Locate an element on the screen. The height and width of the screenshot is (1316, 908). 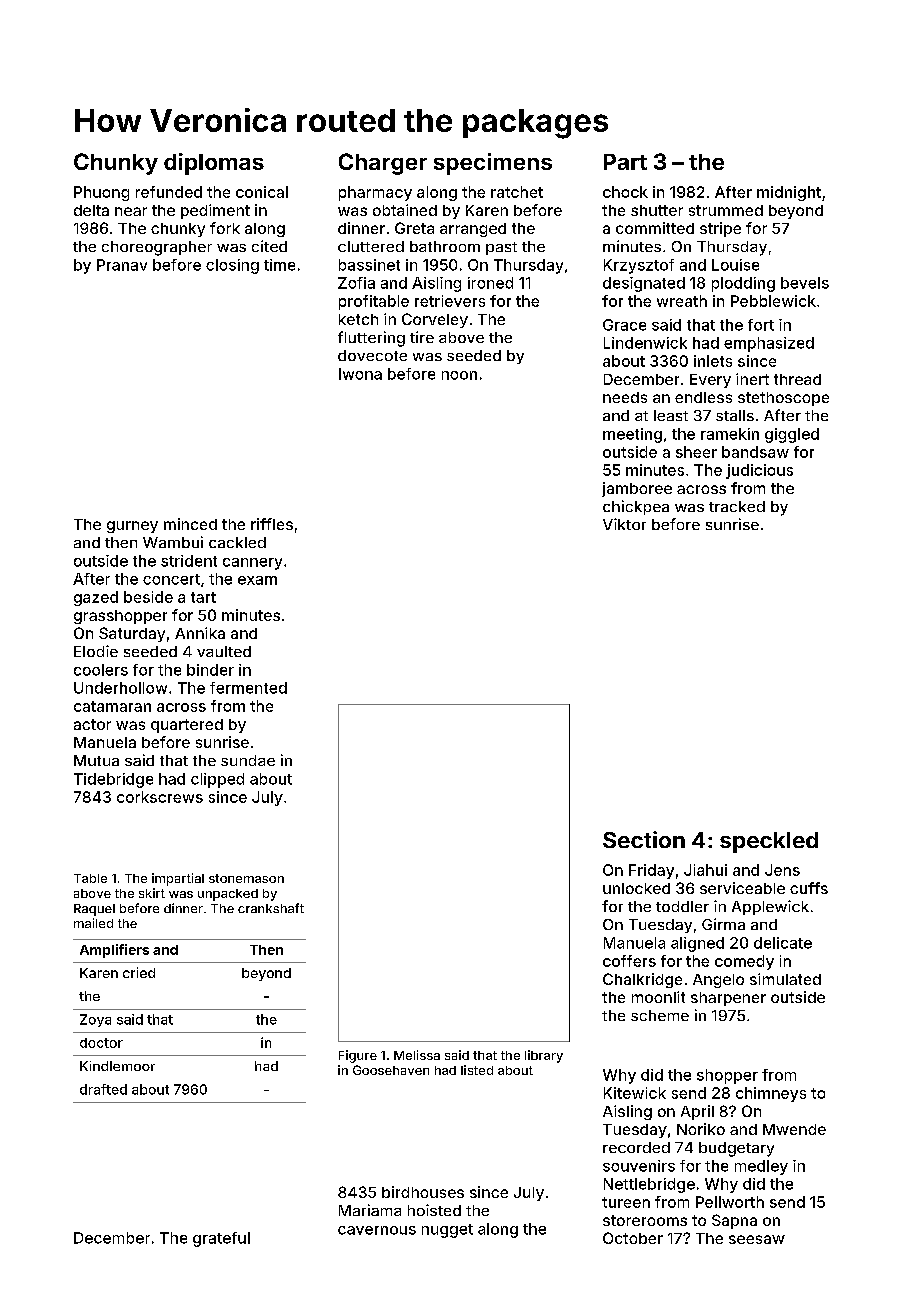
seesaw is located at coordinates (757, 1239).
